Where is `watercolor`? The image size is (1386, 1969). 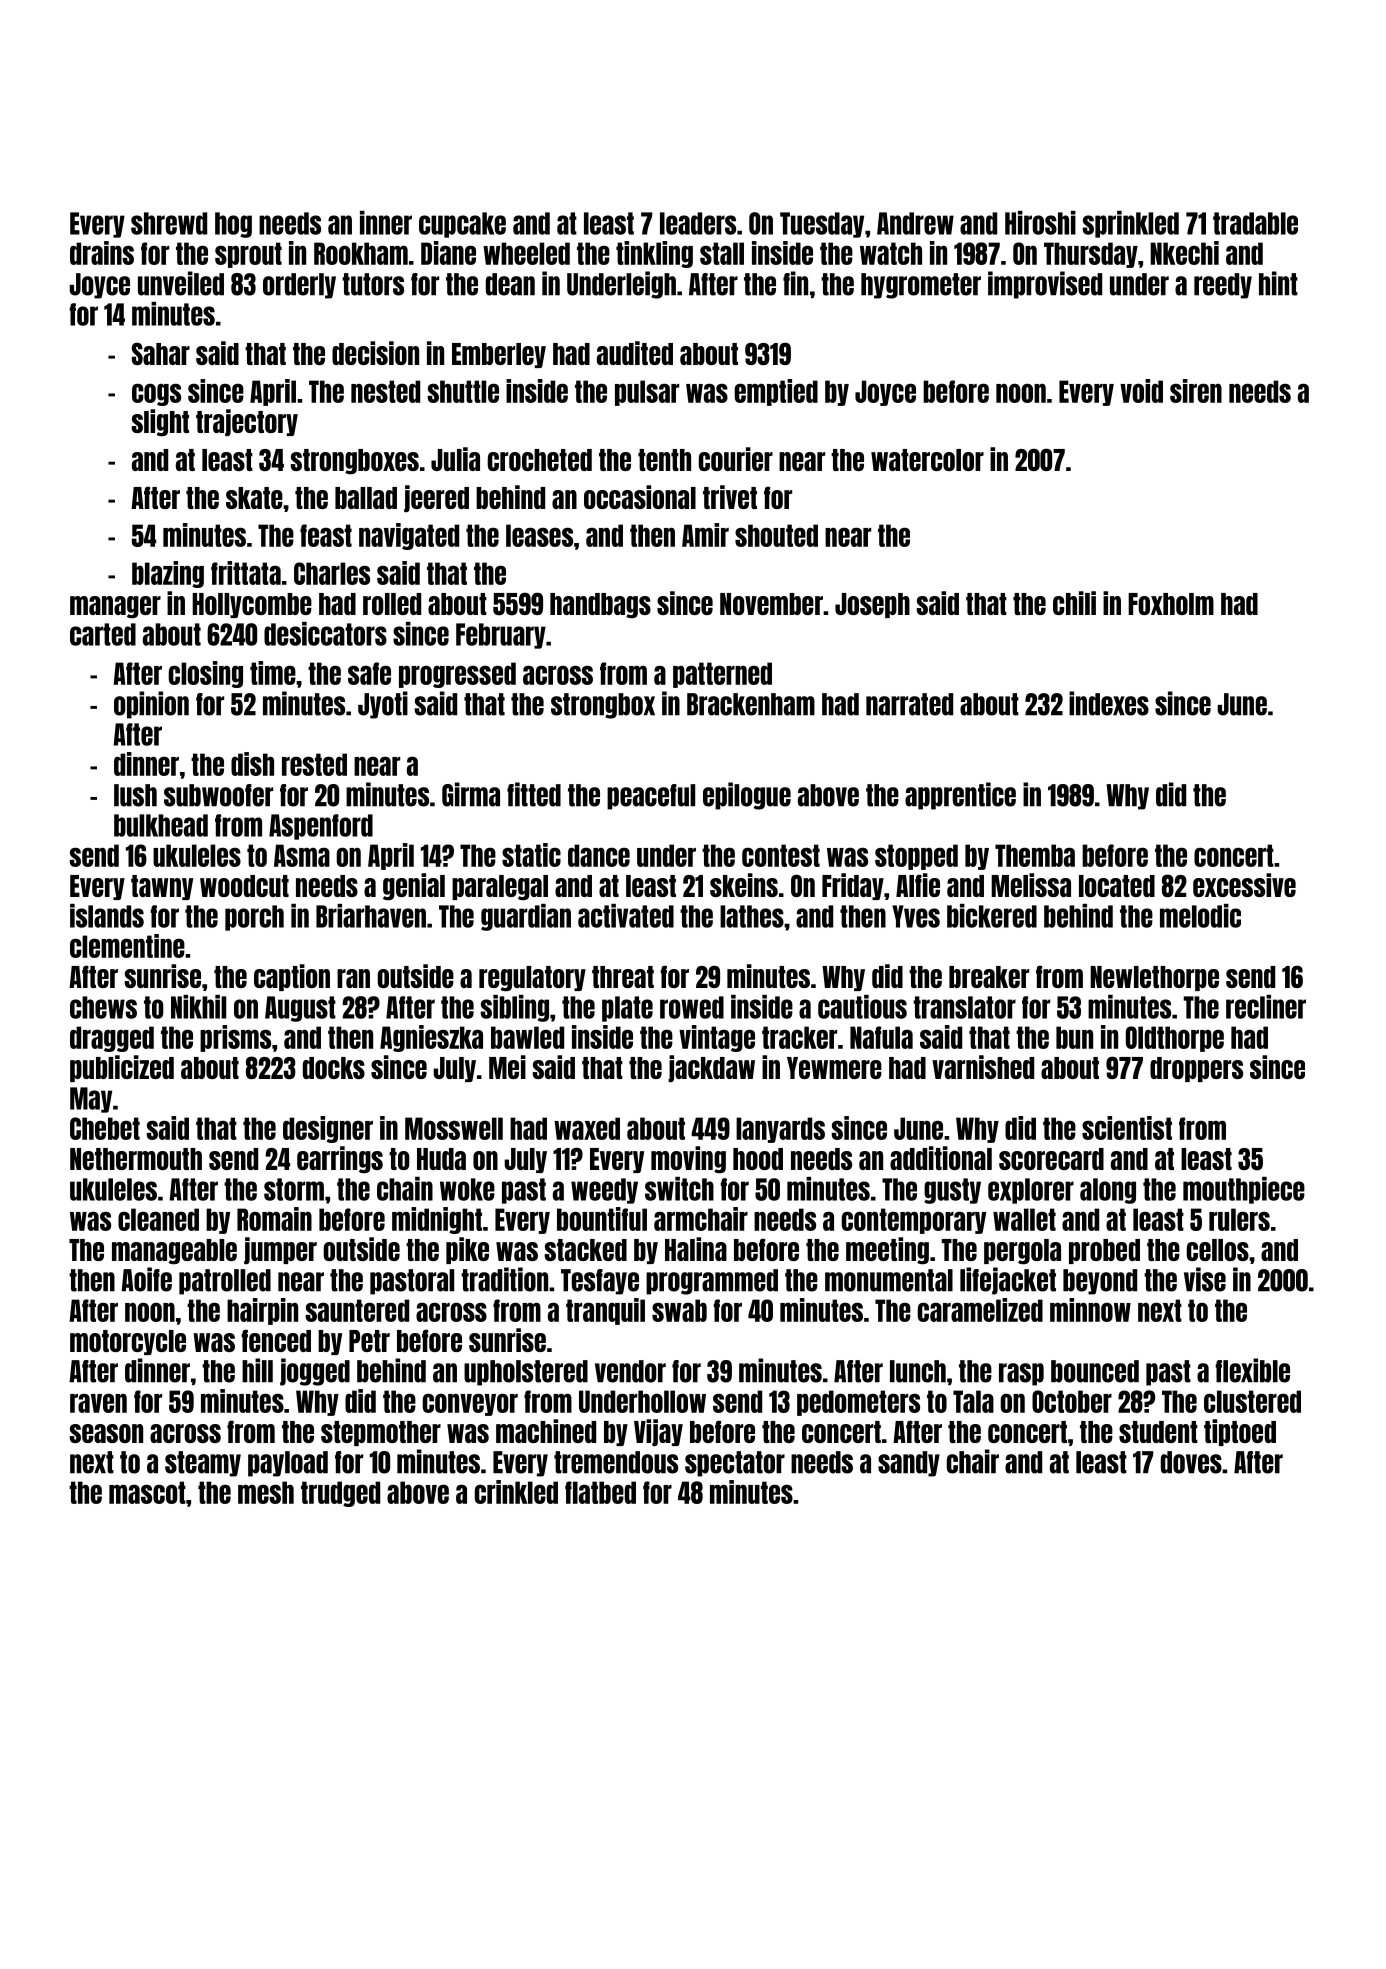
watercolor is located at coordinates (927, 460).
